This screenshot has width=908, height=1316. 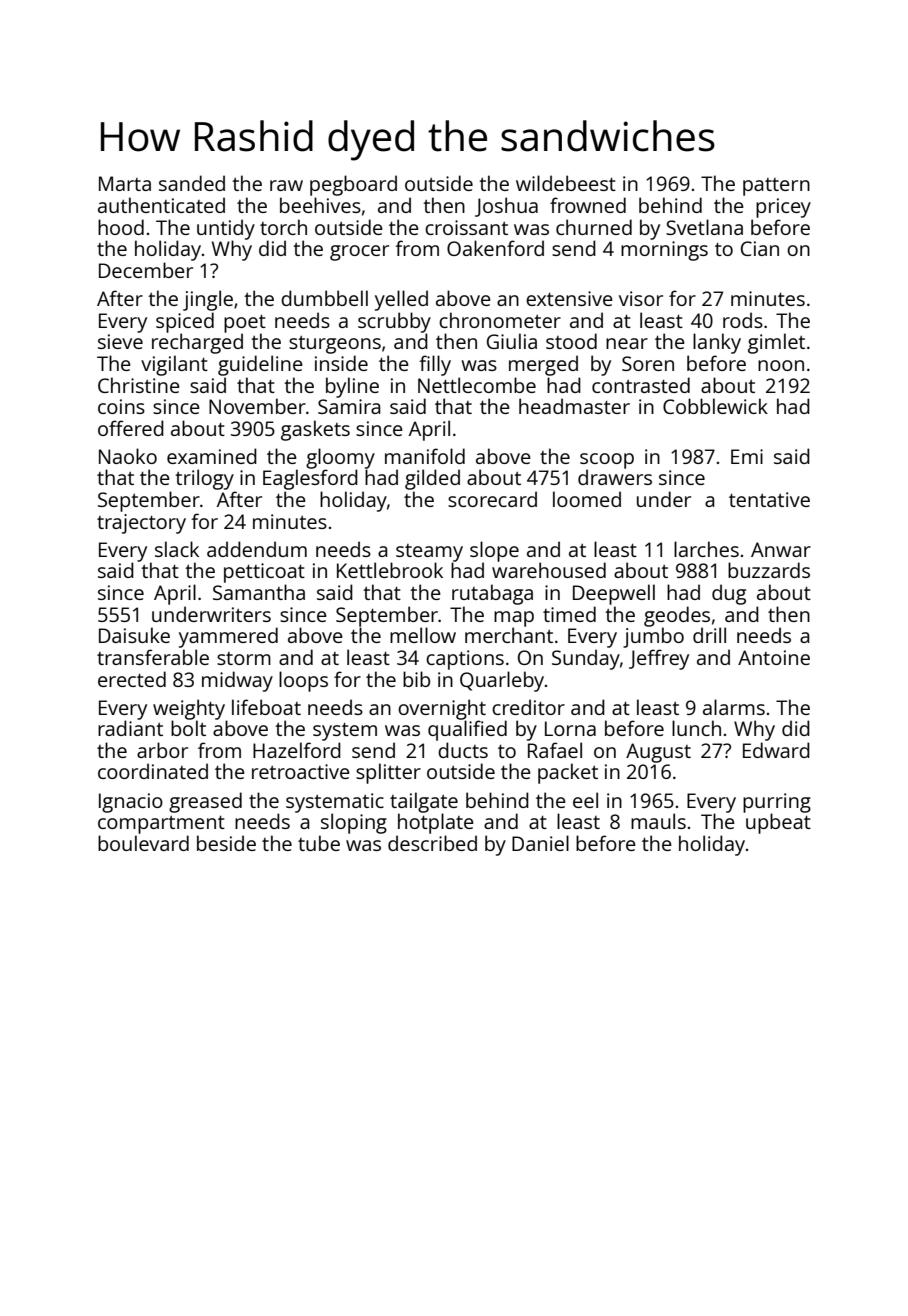 What do you see at coordinates (143, 843) in the screenshot?
I see `boulevard` at bounding box center [143, 843].
